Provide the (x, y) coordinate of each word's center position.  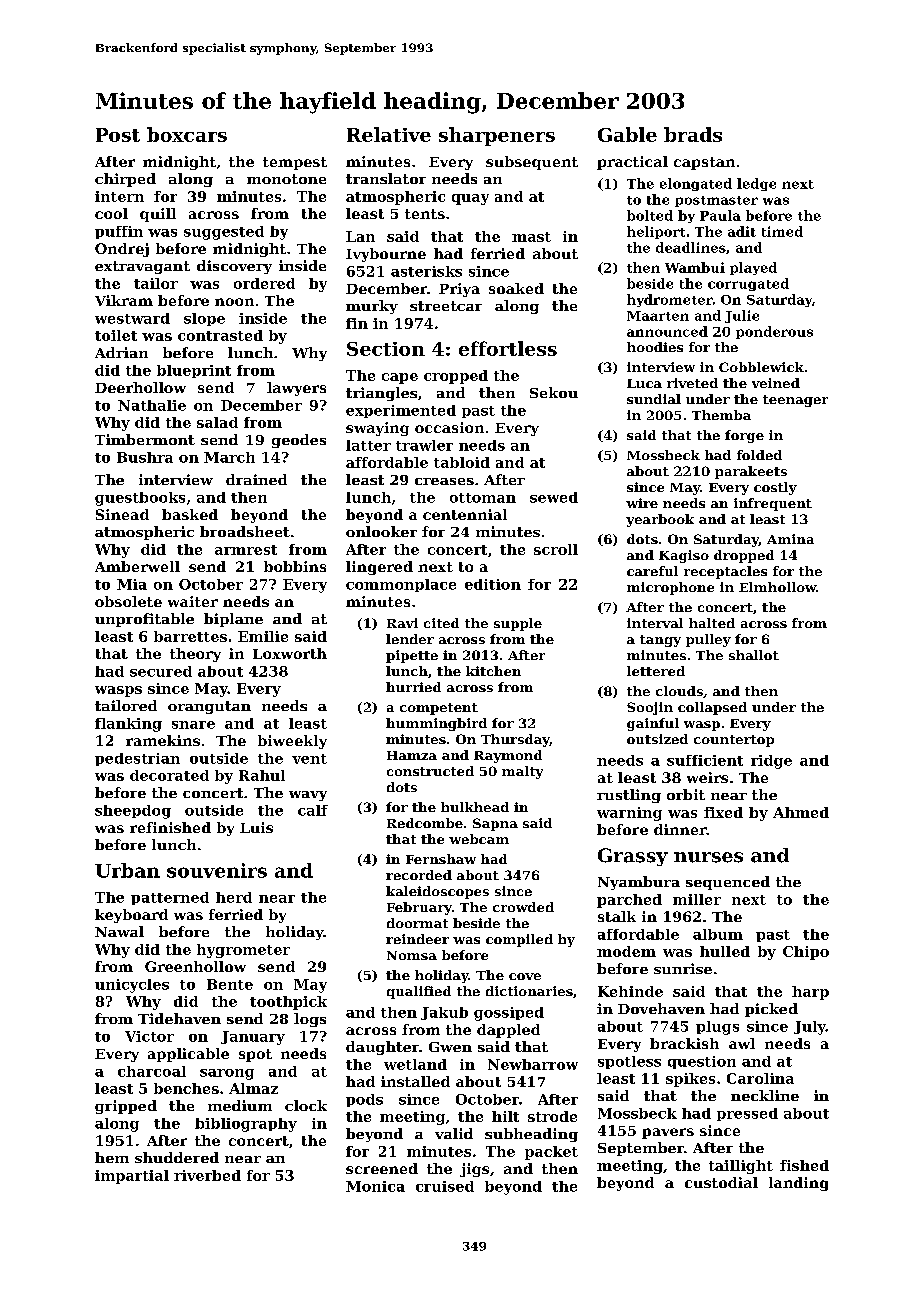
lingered (379, 568)
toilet (116, 335)
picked (771, 1010)
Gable (627, 134)
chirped (125, 180)
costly (775, 488)
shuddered (177, 1157)
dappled (508, 1031)
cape (400, 378)
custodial (721, 1182)
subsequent (532, 163)
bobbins (295, 566)
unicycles (132, 986)
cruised (445, 1186)
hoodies (655, 347)
